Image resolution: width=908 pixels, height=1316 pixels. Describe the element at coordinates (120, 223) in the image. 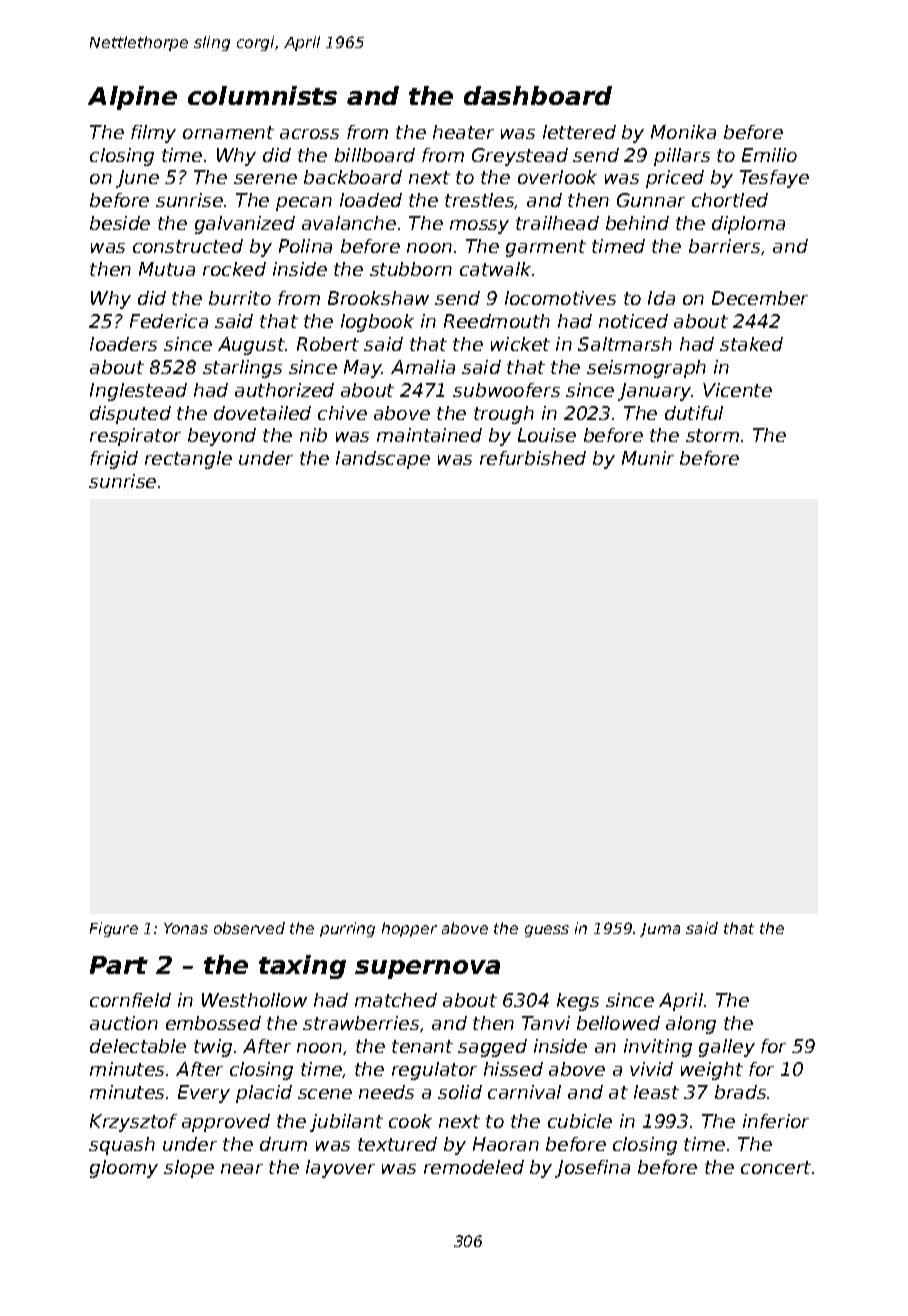

I see `beside` at that location.
